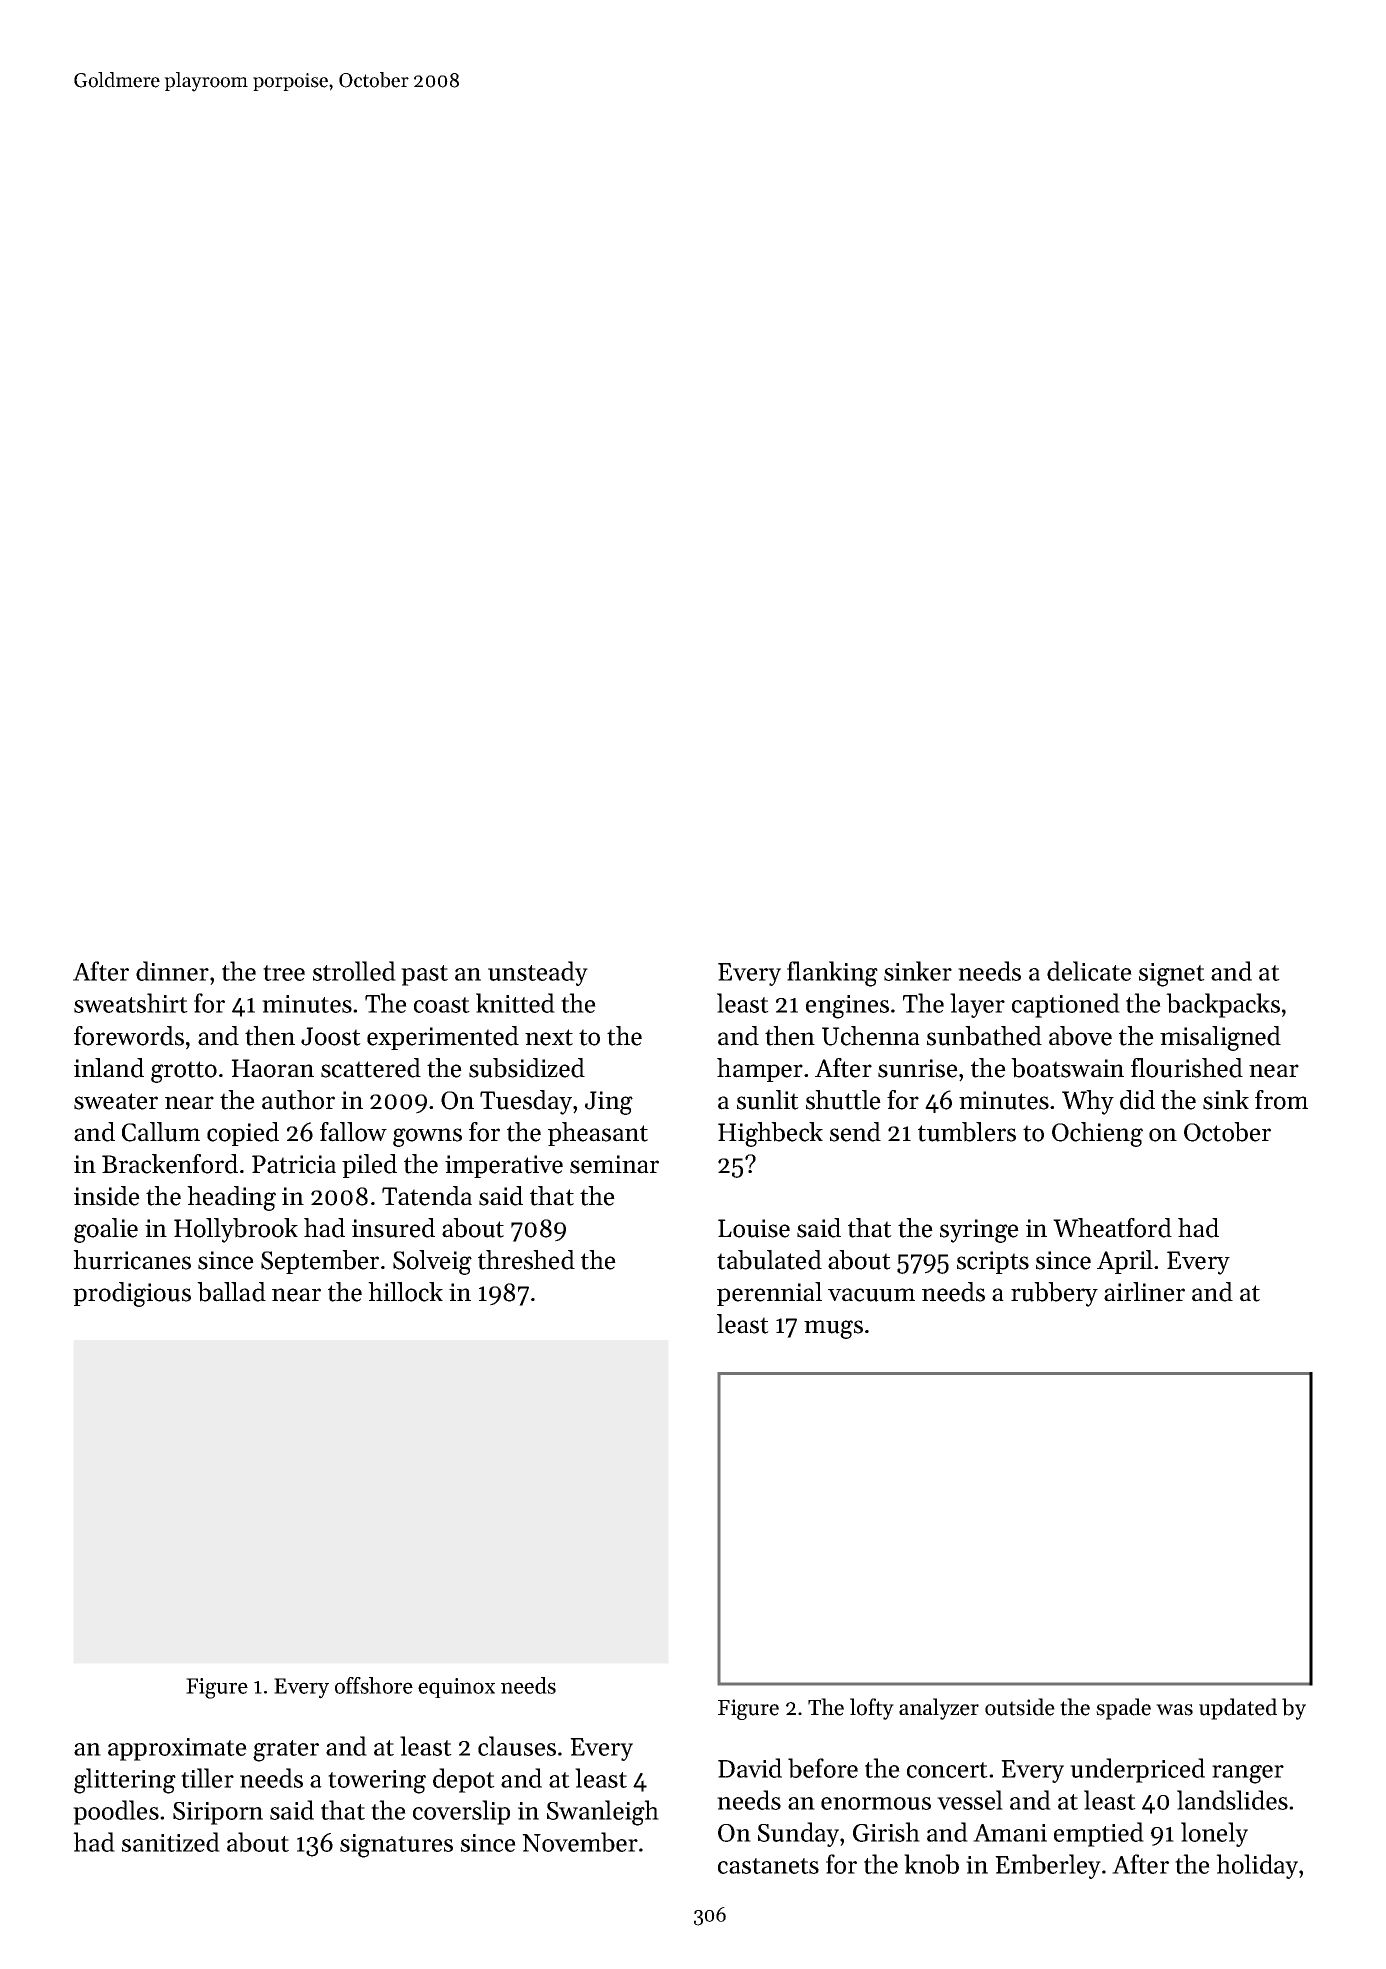 Image resolution: width=1386 pixels, height=1969 pixels. I want to click on Ochieng, so click(1097, 1134).
